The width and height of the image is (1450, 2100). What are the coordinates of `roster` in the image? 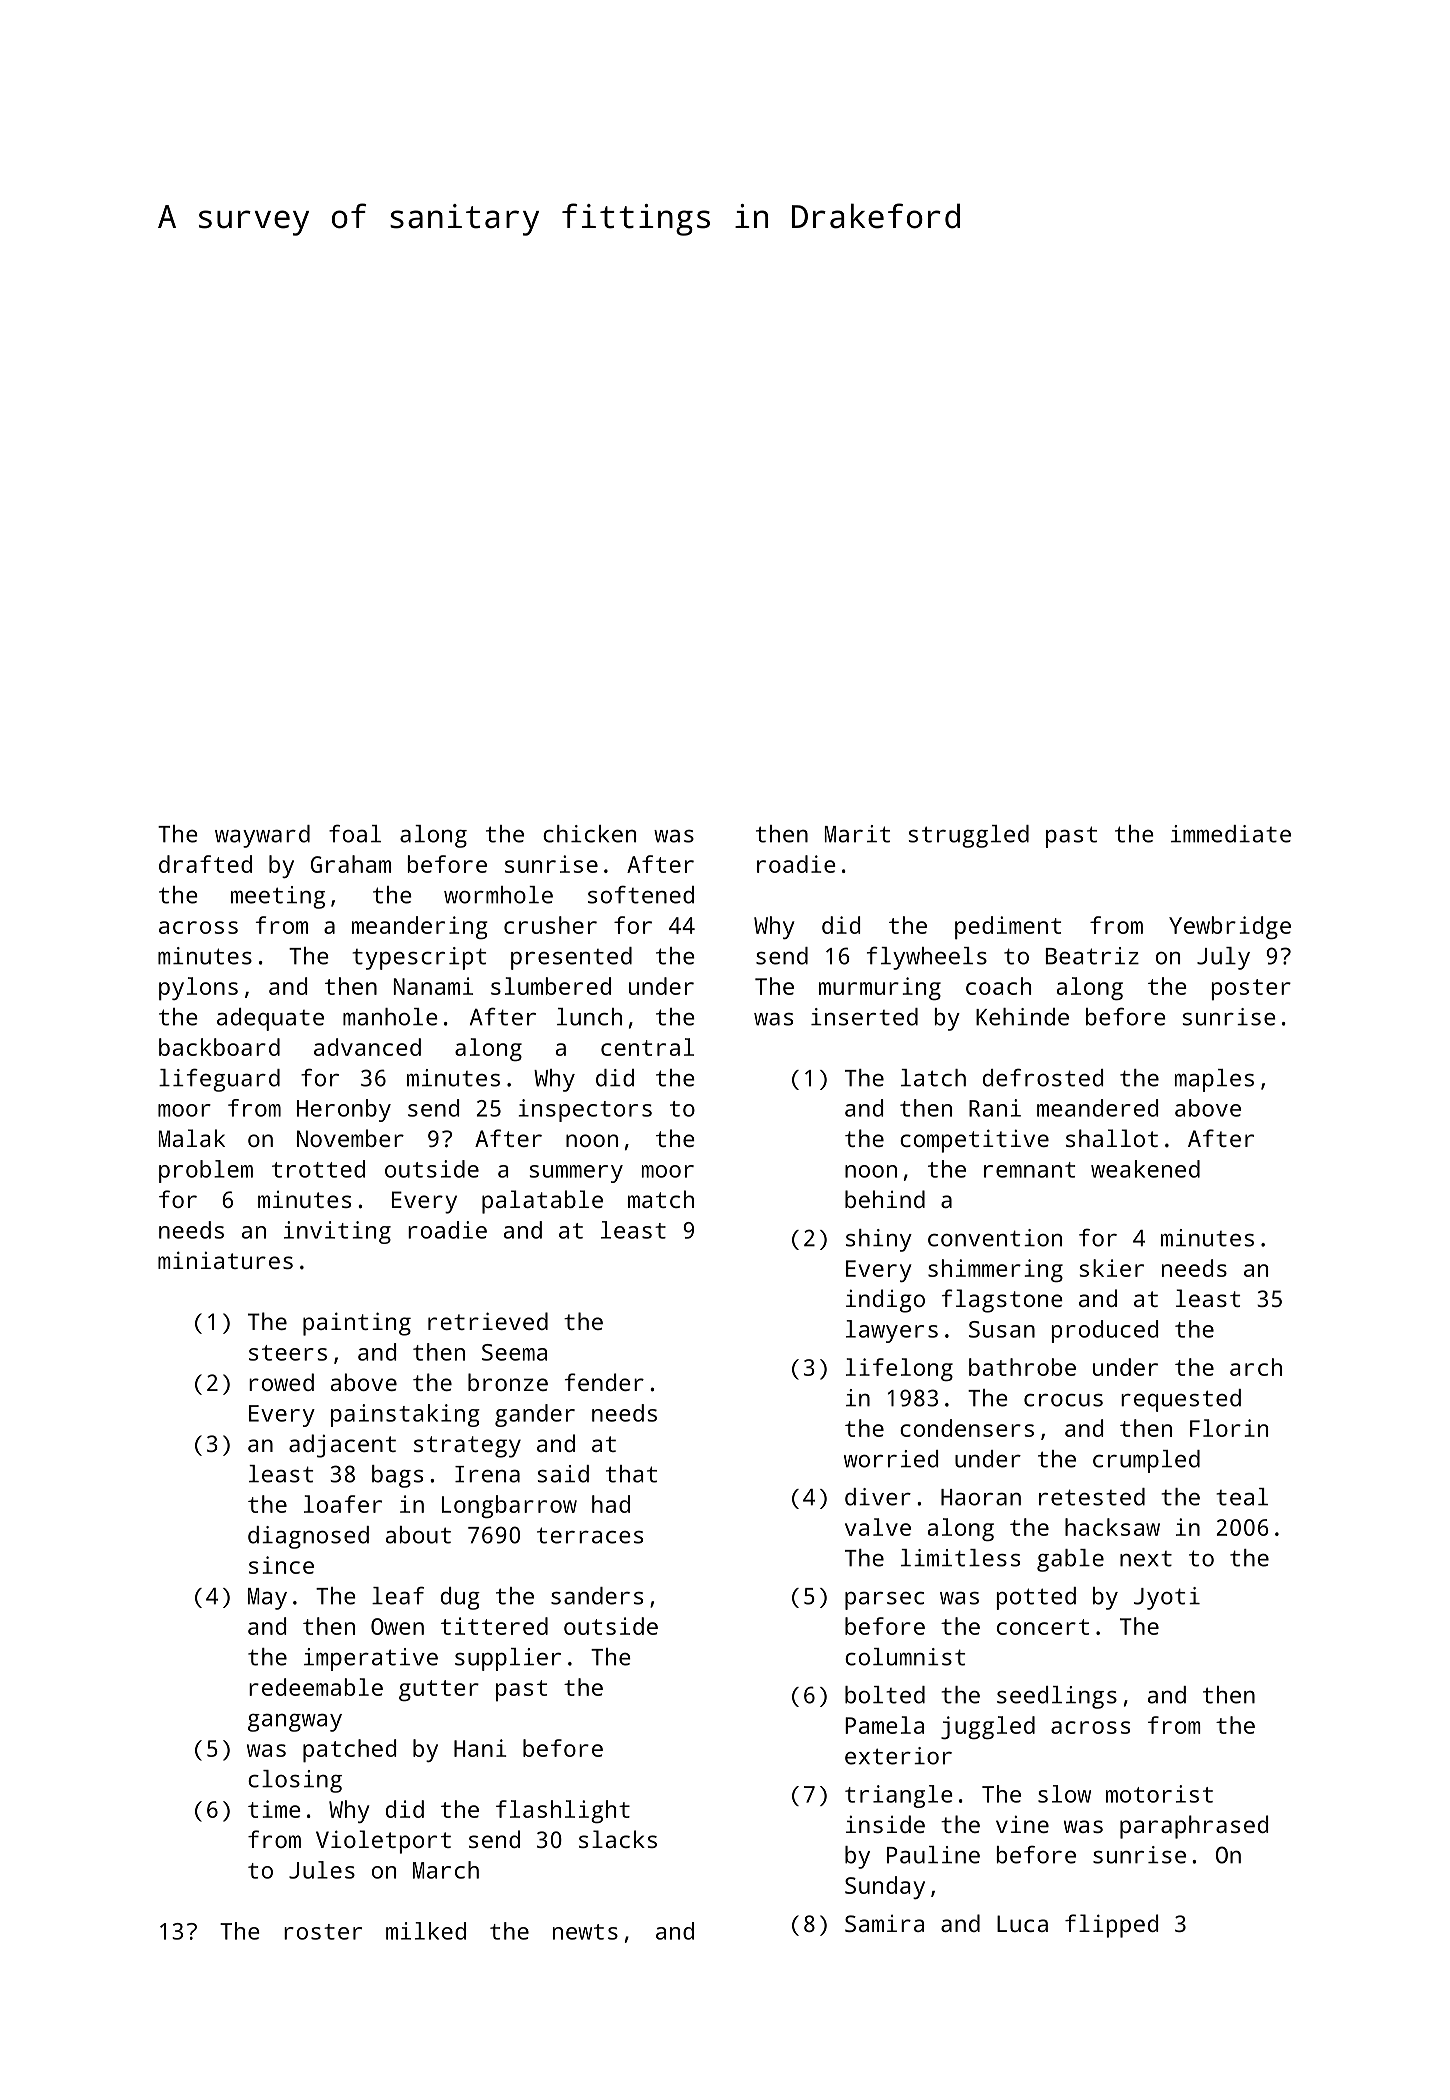 It's located at (323, 1932).
